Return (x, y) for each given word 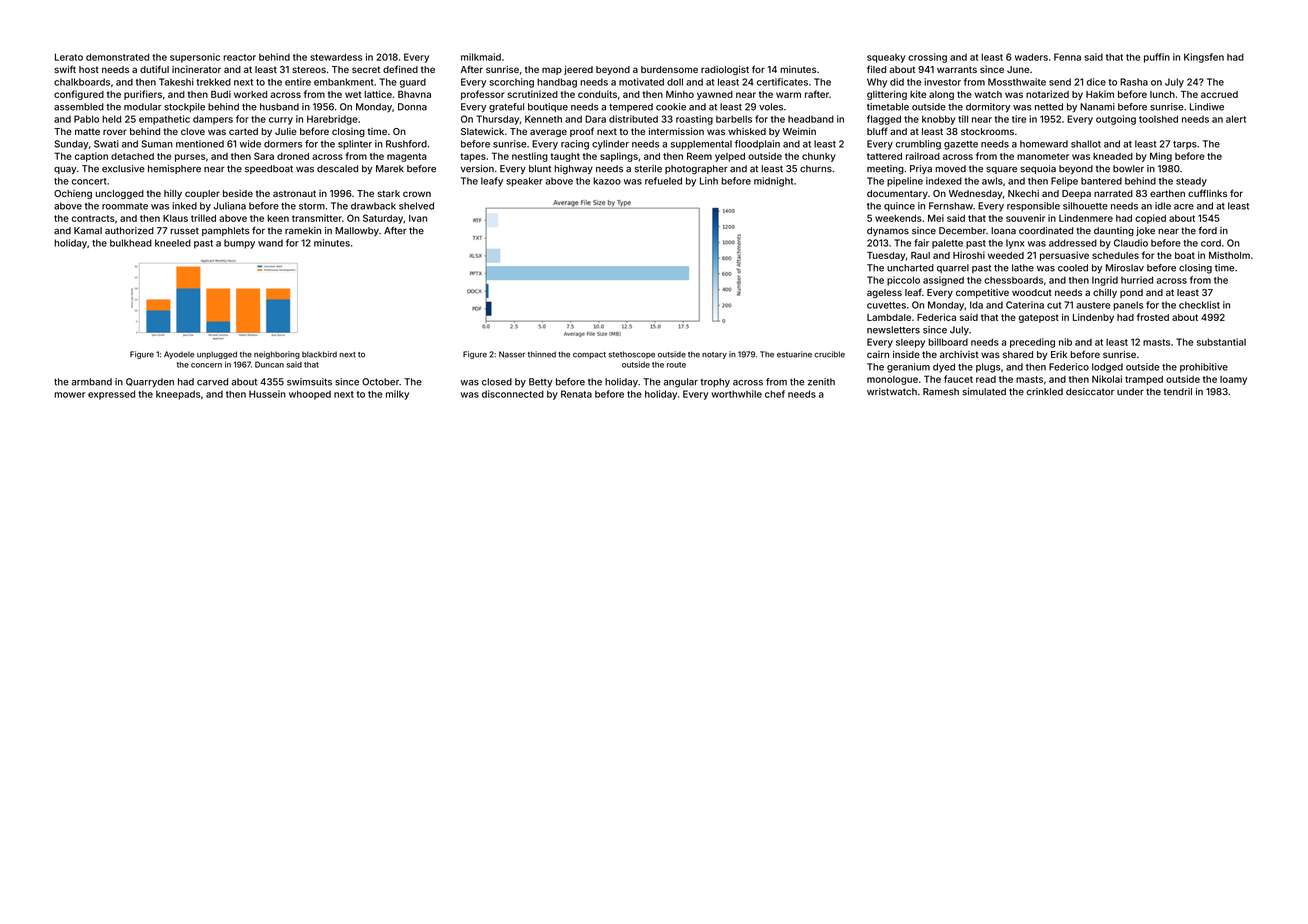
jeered (578, 70)
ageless (884, 293)
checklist (1199, 305)
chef (775, 394)
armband (91, 382)
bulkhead (131, 243)
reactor (239, 57)
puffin (1157, 58)
